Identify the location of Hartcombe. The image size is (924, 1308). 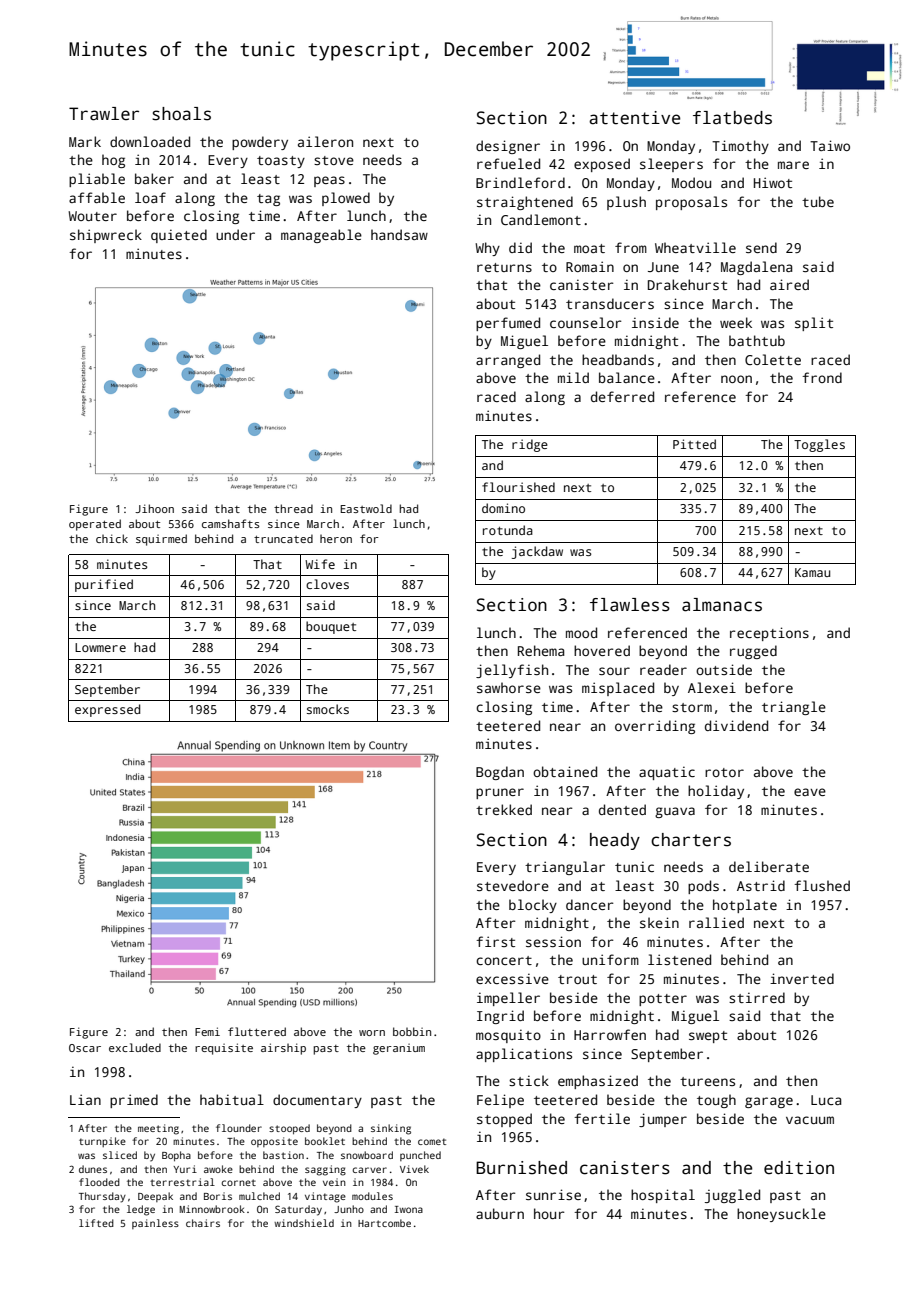
(384, 1223).
